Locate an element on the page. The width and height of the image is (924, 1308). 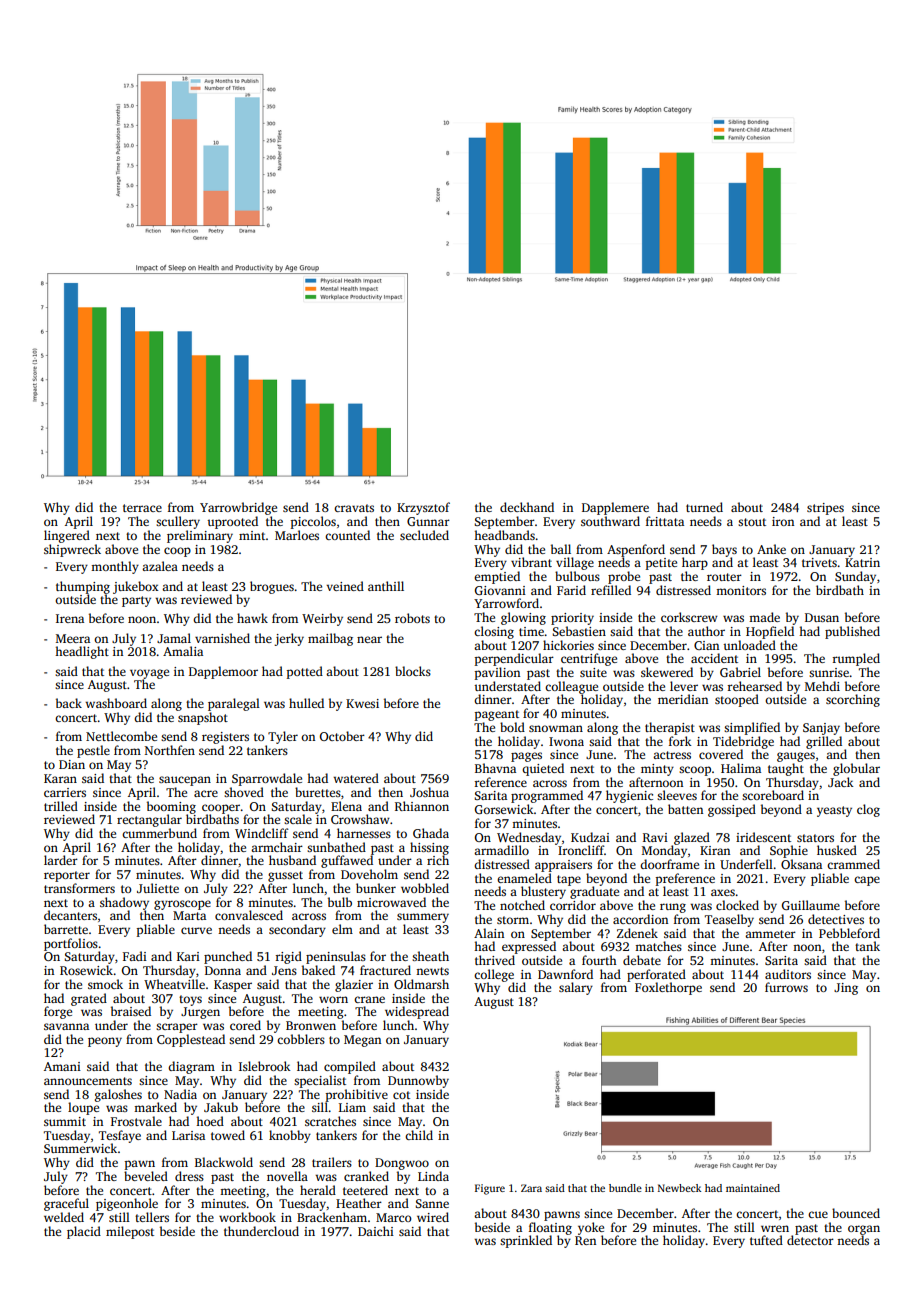
turned is located at coordinates (704, 507).
